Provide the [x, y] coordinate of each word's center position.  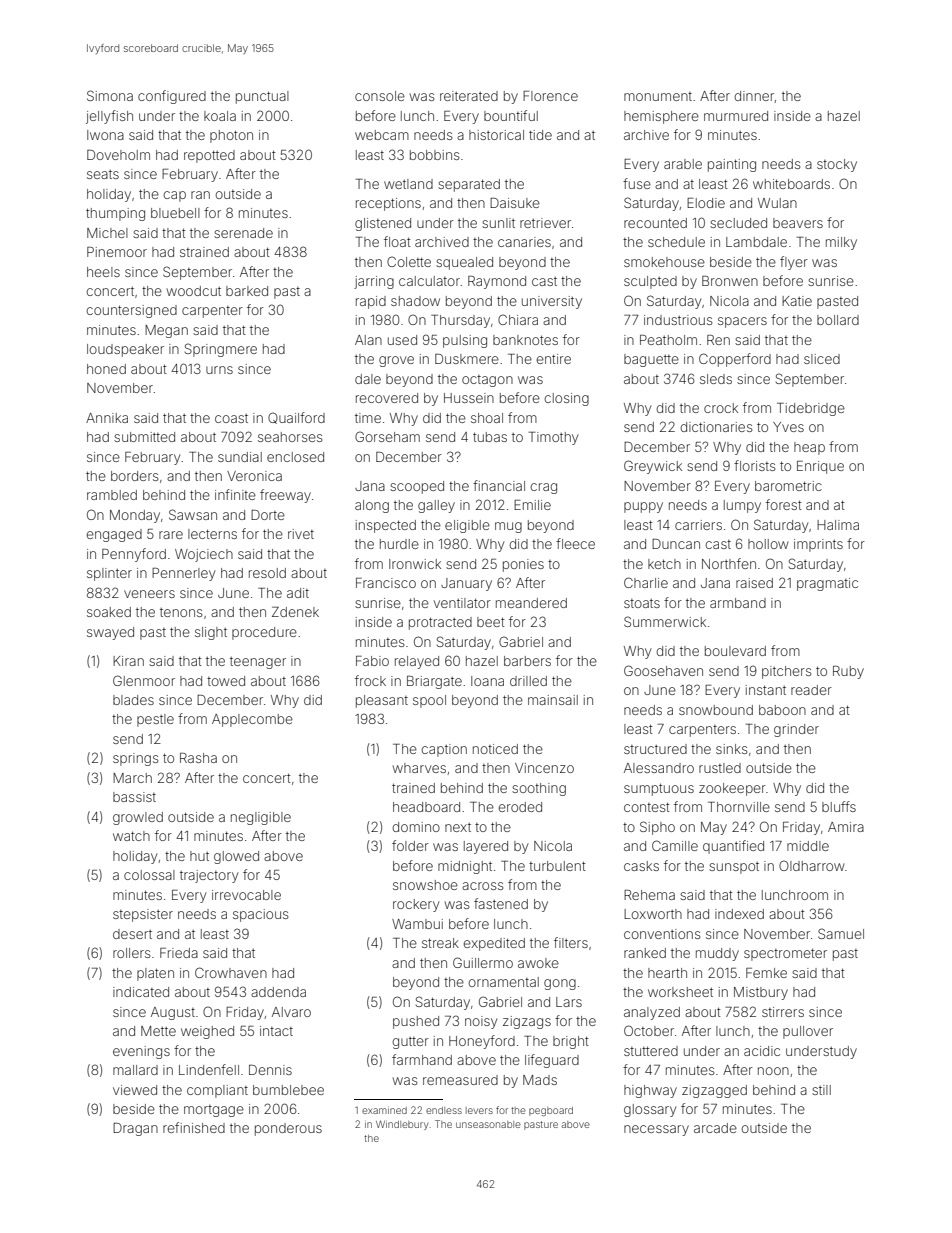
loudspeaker [125, 350]
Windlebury [402, 1125]
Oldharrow [812, 865]
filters [571, 942]
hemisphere [661, 117]
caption [444, 750]
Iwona [105, 135]
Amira [846, 827]
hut [199, 856]
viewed [135, 1090]
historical [496, 135]
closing [567, 399]
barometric [788, 486]
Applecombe [252, 720]
